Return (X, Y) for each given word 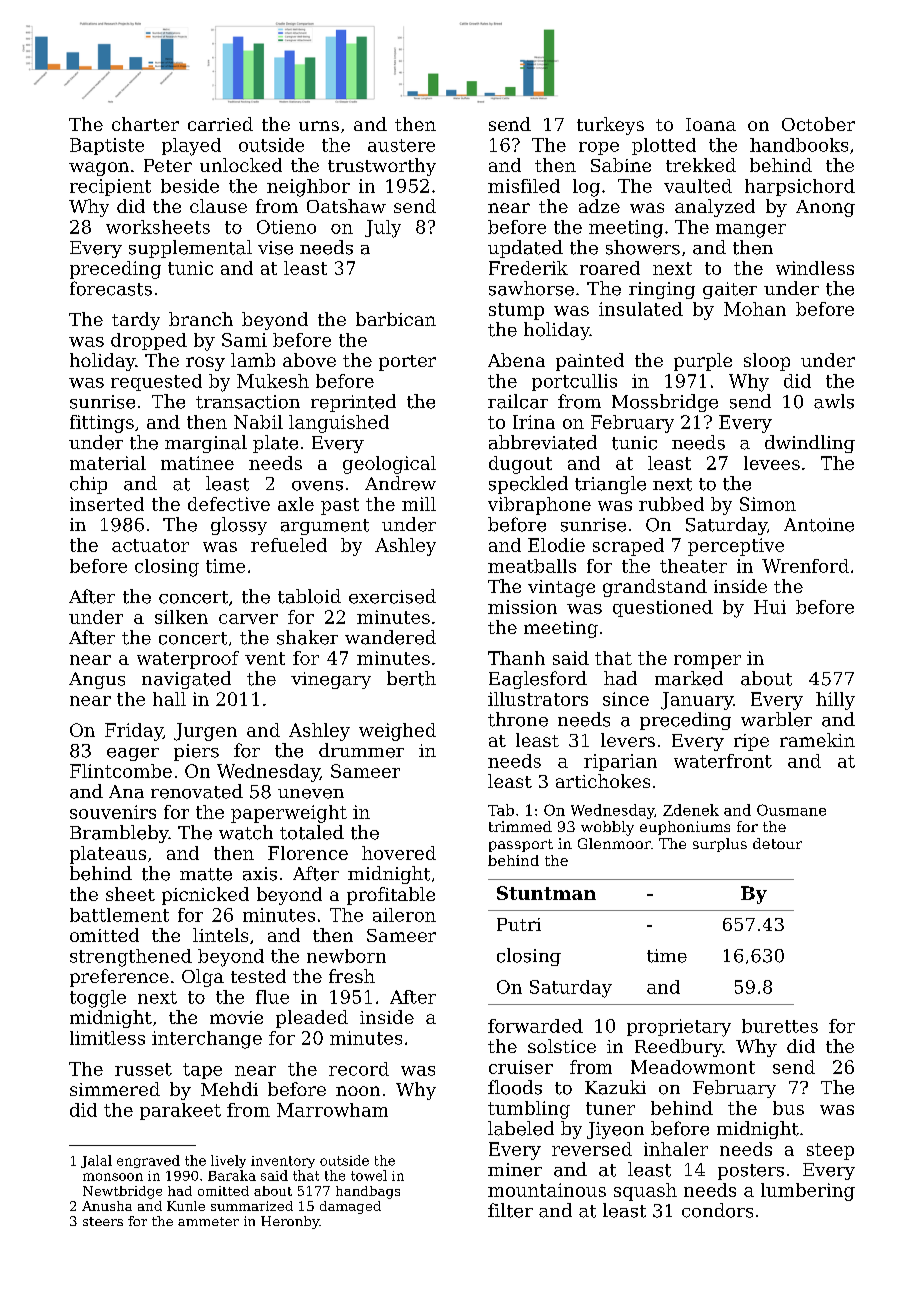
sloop (767, 362)
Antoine (819, 525)
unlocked (241, 165)
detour (777, 843)
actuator (150, 545)
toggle (98, 999)
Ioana (711, 124)
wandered (390, 637)
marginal (206, 444)
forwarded (535, 1026)
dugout (520, 465)
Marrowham (332, 1110)
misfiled (524, 186)
